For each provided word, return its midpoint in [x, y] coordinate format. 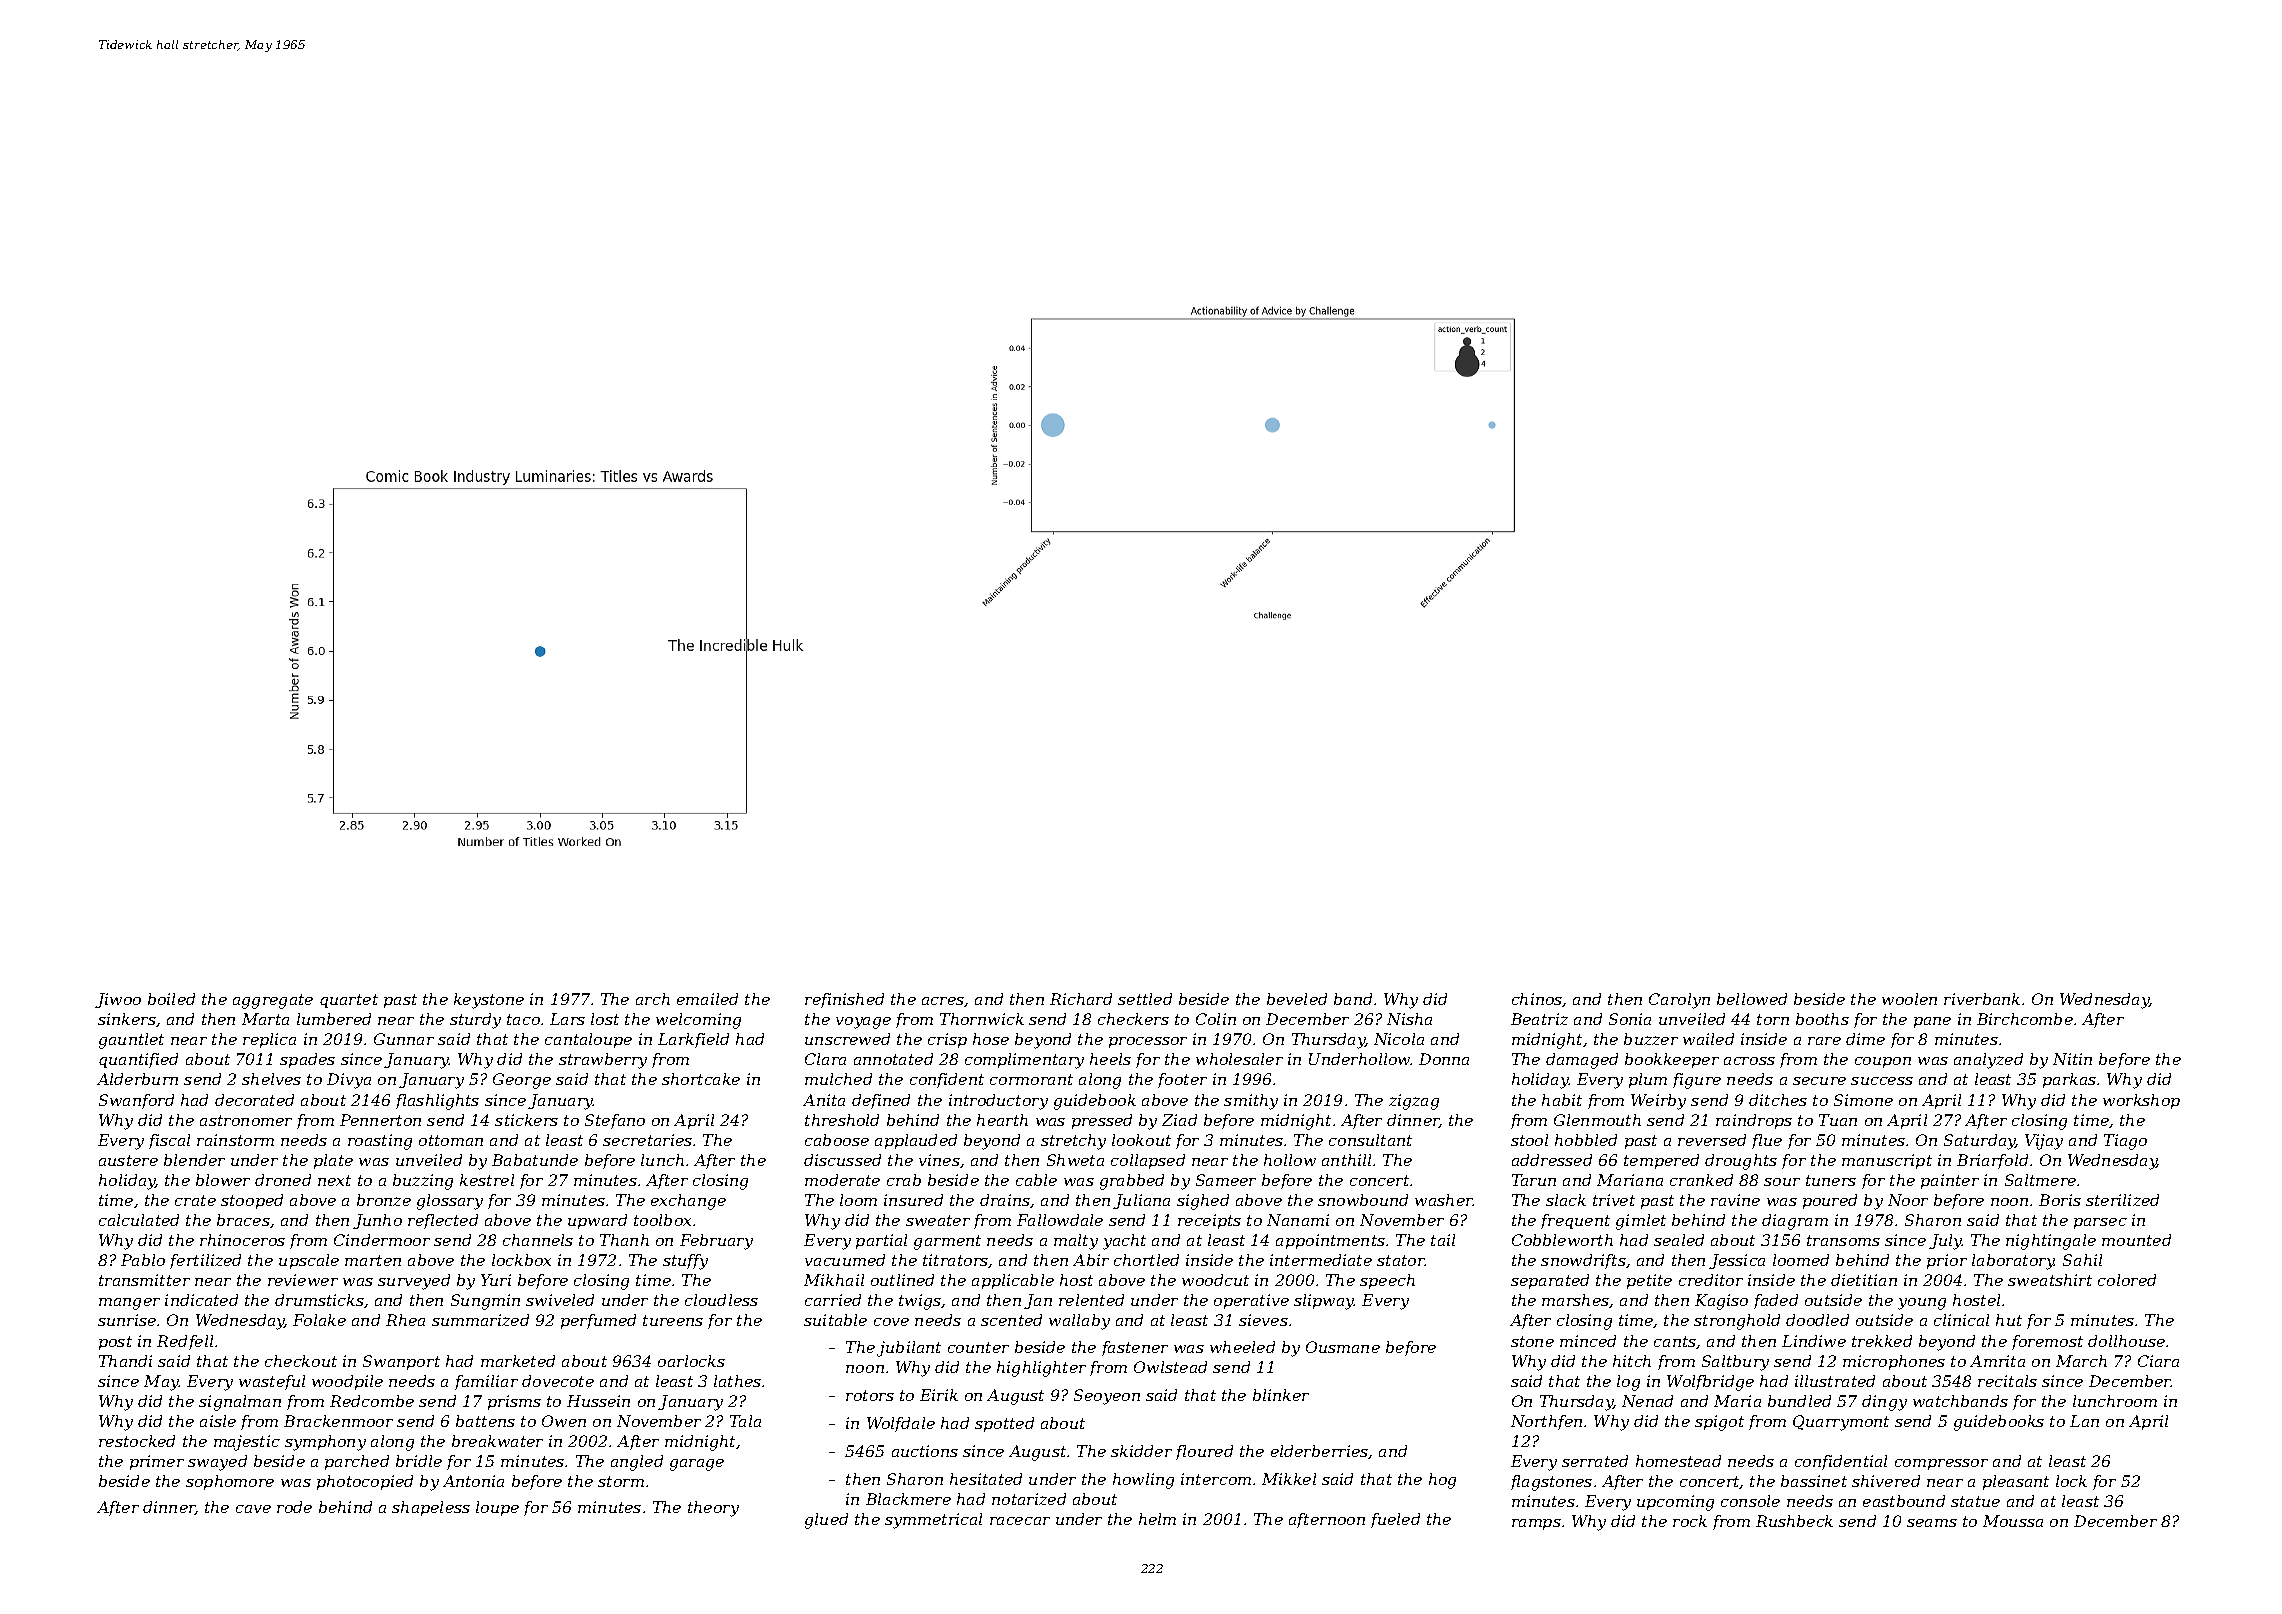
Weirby [1658, 1102]
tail [1443, 1240]
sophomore [230, 1482]
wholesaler [1239, 1059]
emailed [707, 999]
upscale [309, 1261]
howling [1143, 1481]
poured [1830, 1201]
